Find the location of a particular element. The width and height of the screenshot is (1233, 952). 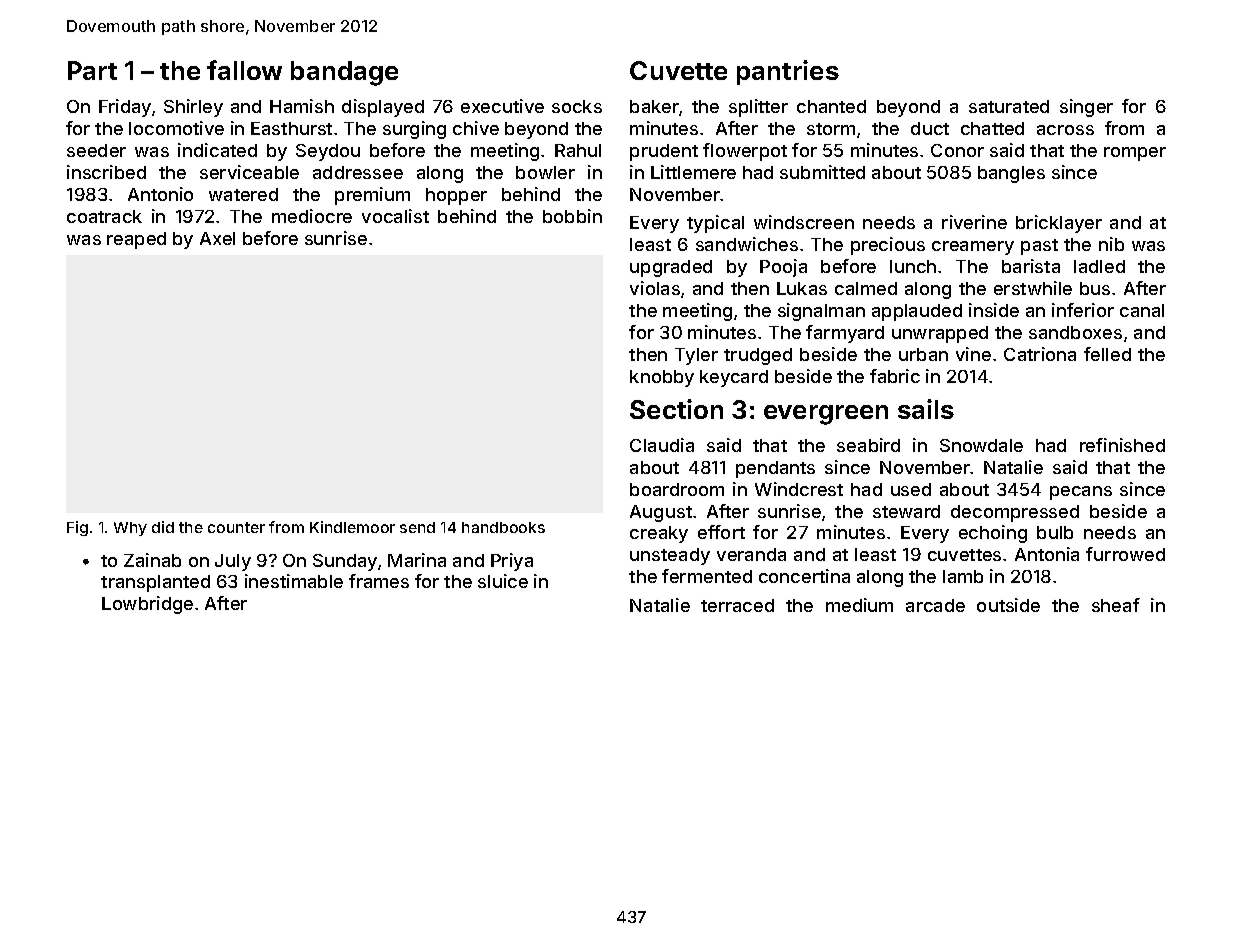

Axel is located at coordinates (217, 238).
